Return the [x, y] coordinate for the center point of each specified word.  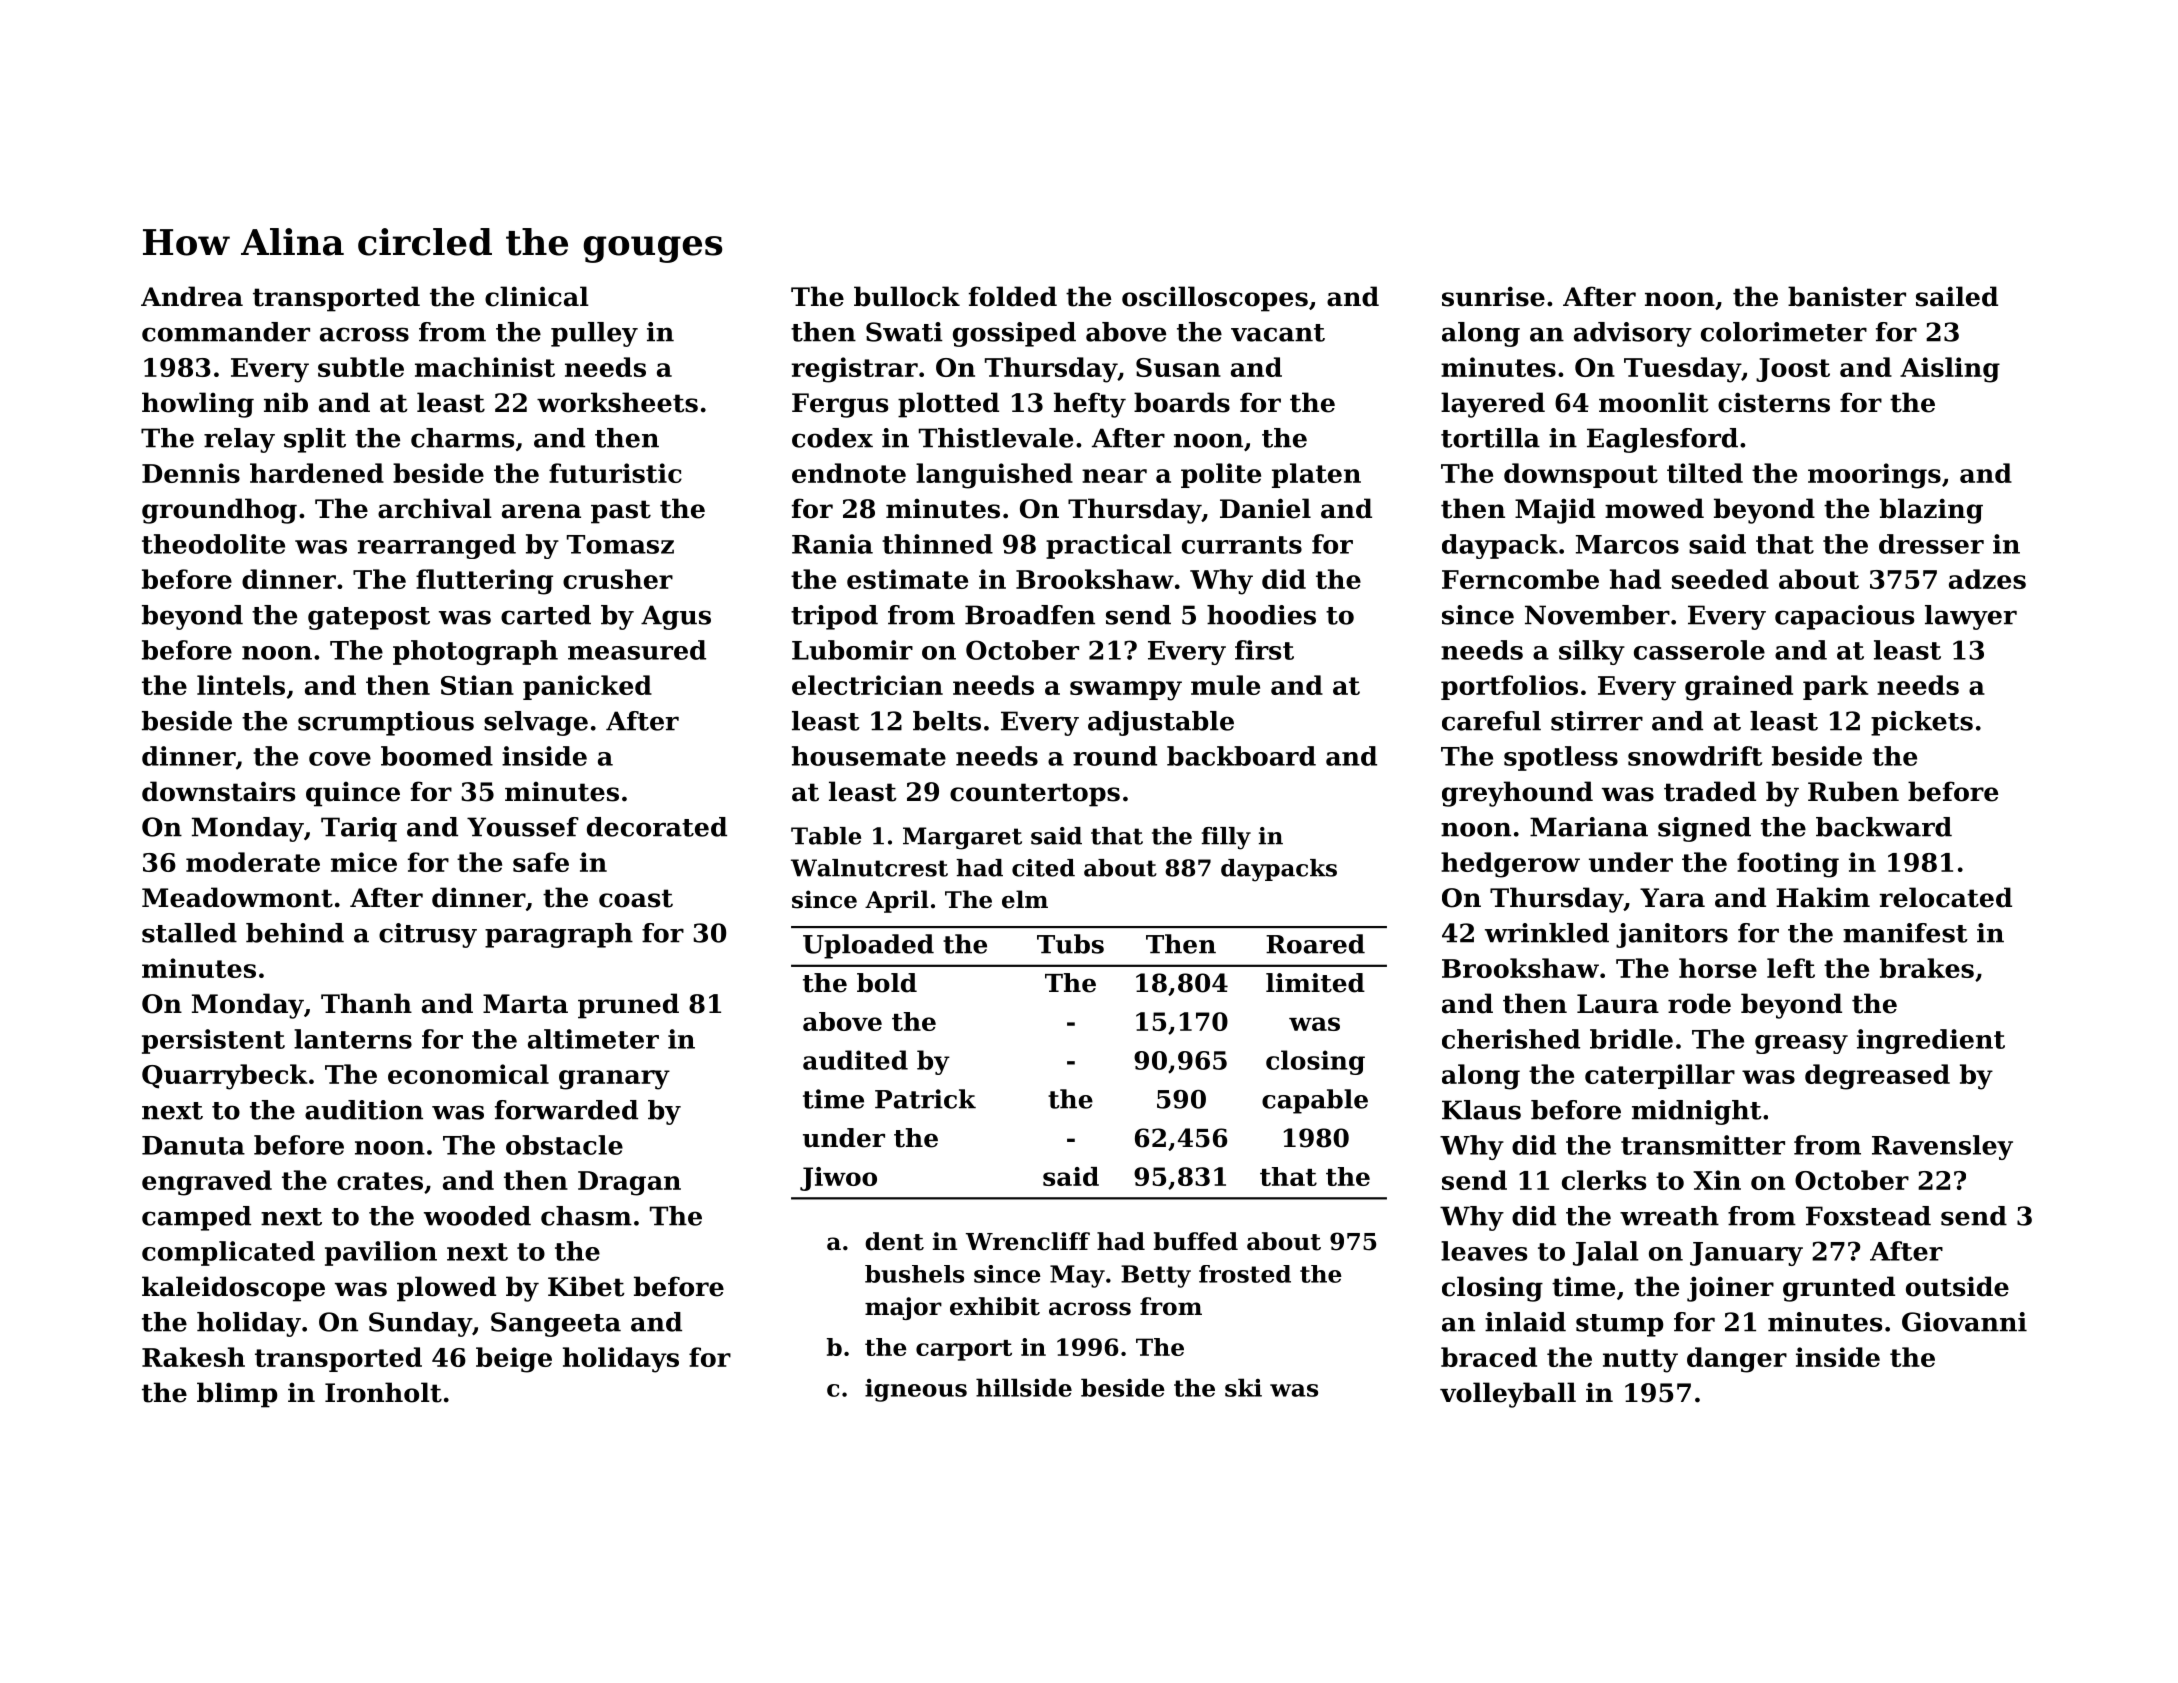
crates [380, 1181]
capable [1315, 1101]
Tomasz [620, 544]
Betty [1156, 1276]
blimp [237, 1395]
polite [1221, 475]
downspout [1581, 475]
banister [1847, 296]
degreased [1877, 1077]
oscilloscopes [1215, 299]
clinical [537, 296]
